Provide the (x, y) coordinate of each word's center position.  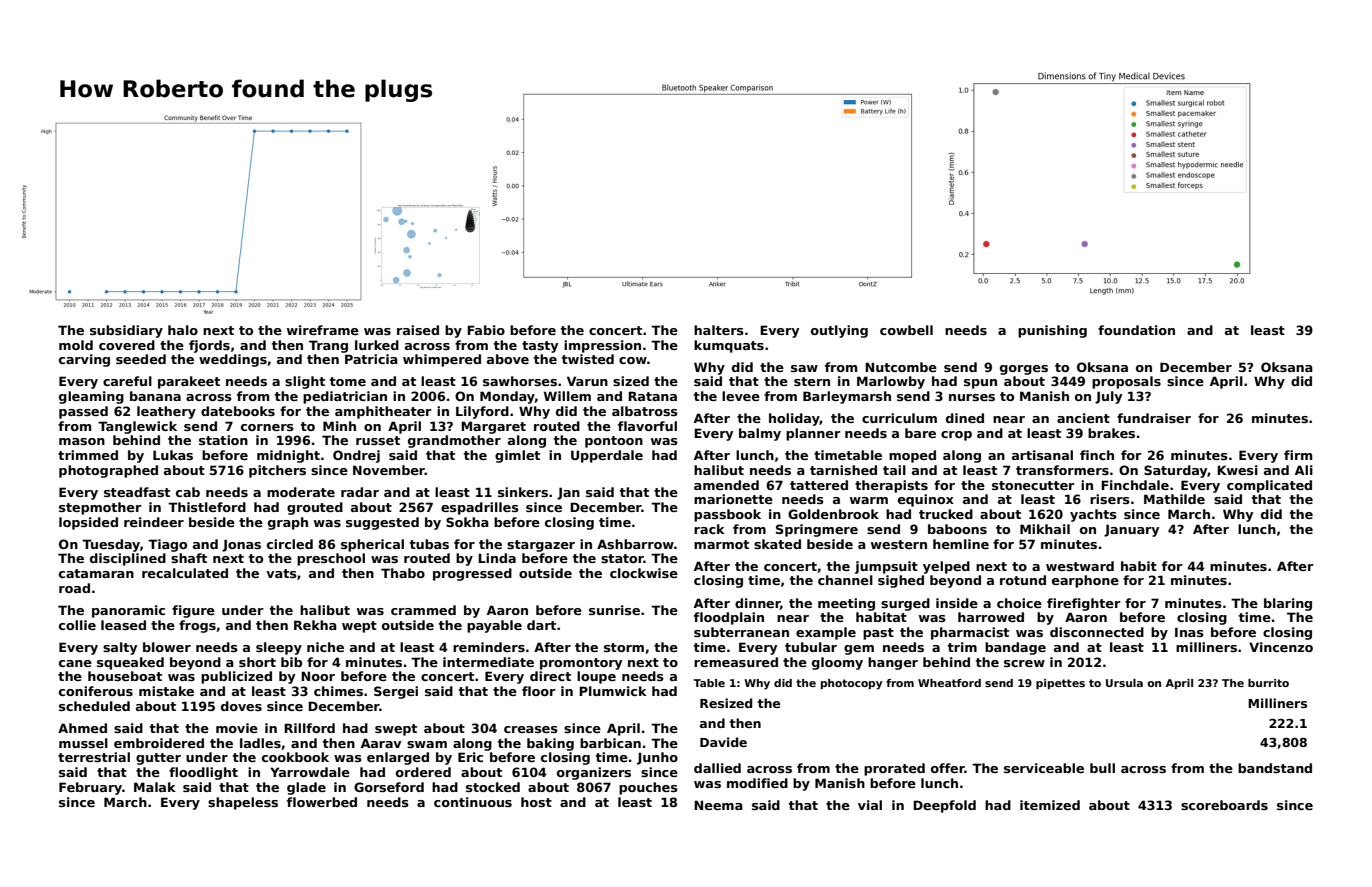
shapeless (243, 803)
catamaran (96, 573)
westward (1080, 566)
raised (418, 330)
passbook (727, 515)
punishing (1052, 331)
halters (719, 330)
